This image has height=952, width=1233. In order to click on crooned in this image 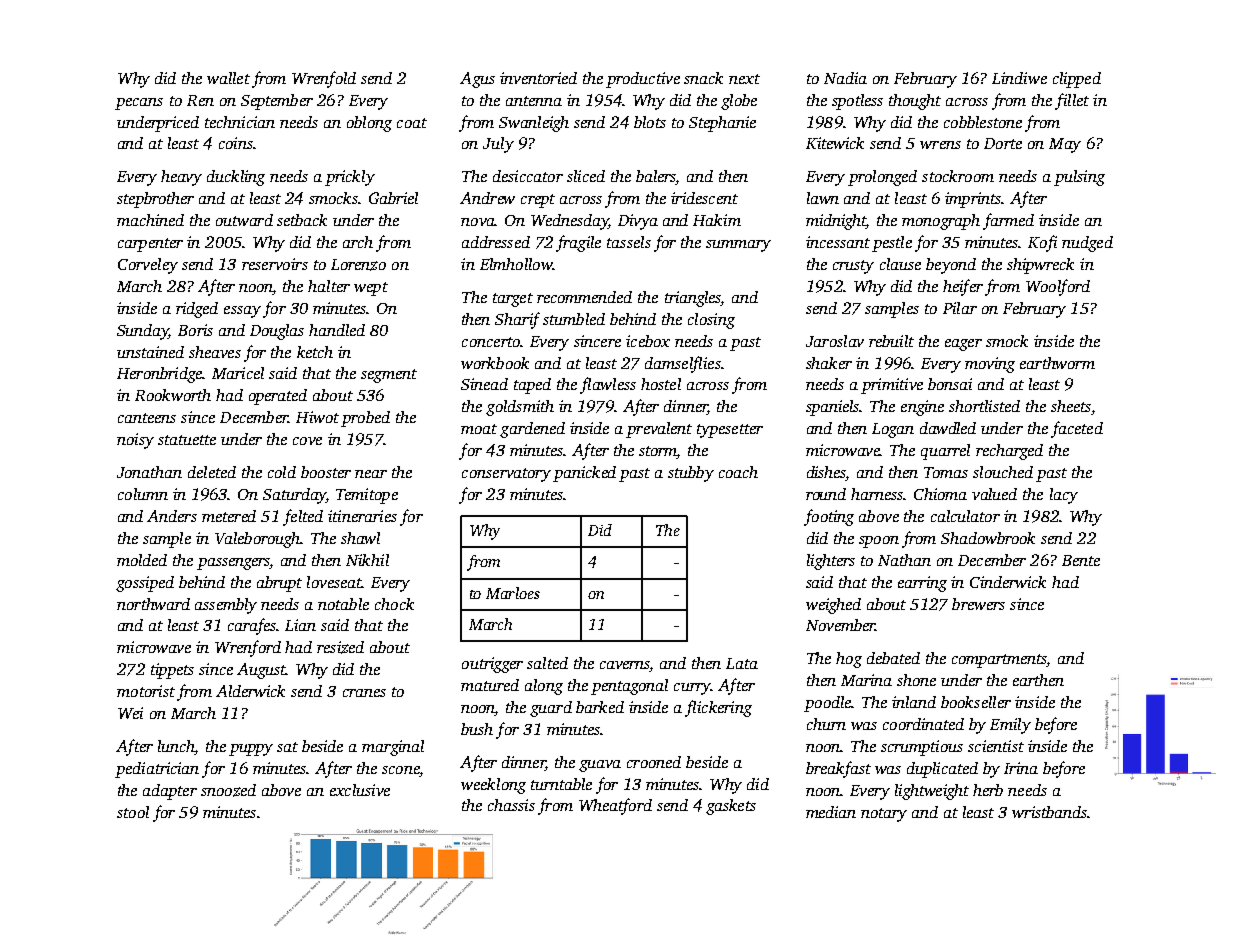, I will do `click(654, 762)`.
